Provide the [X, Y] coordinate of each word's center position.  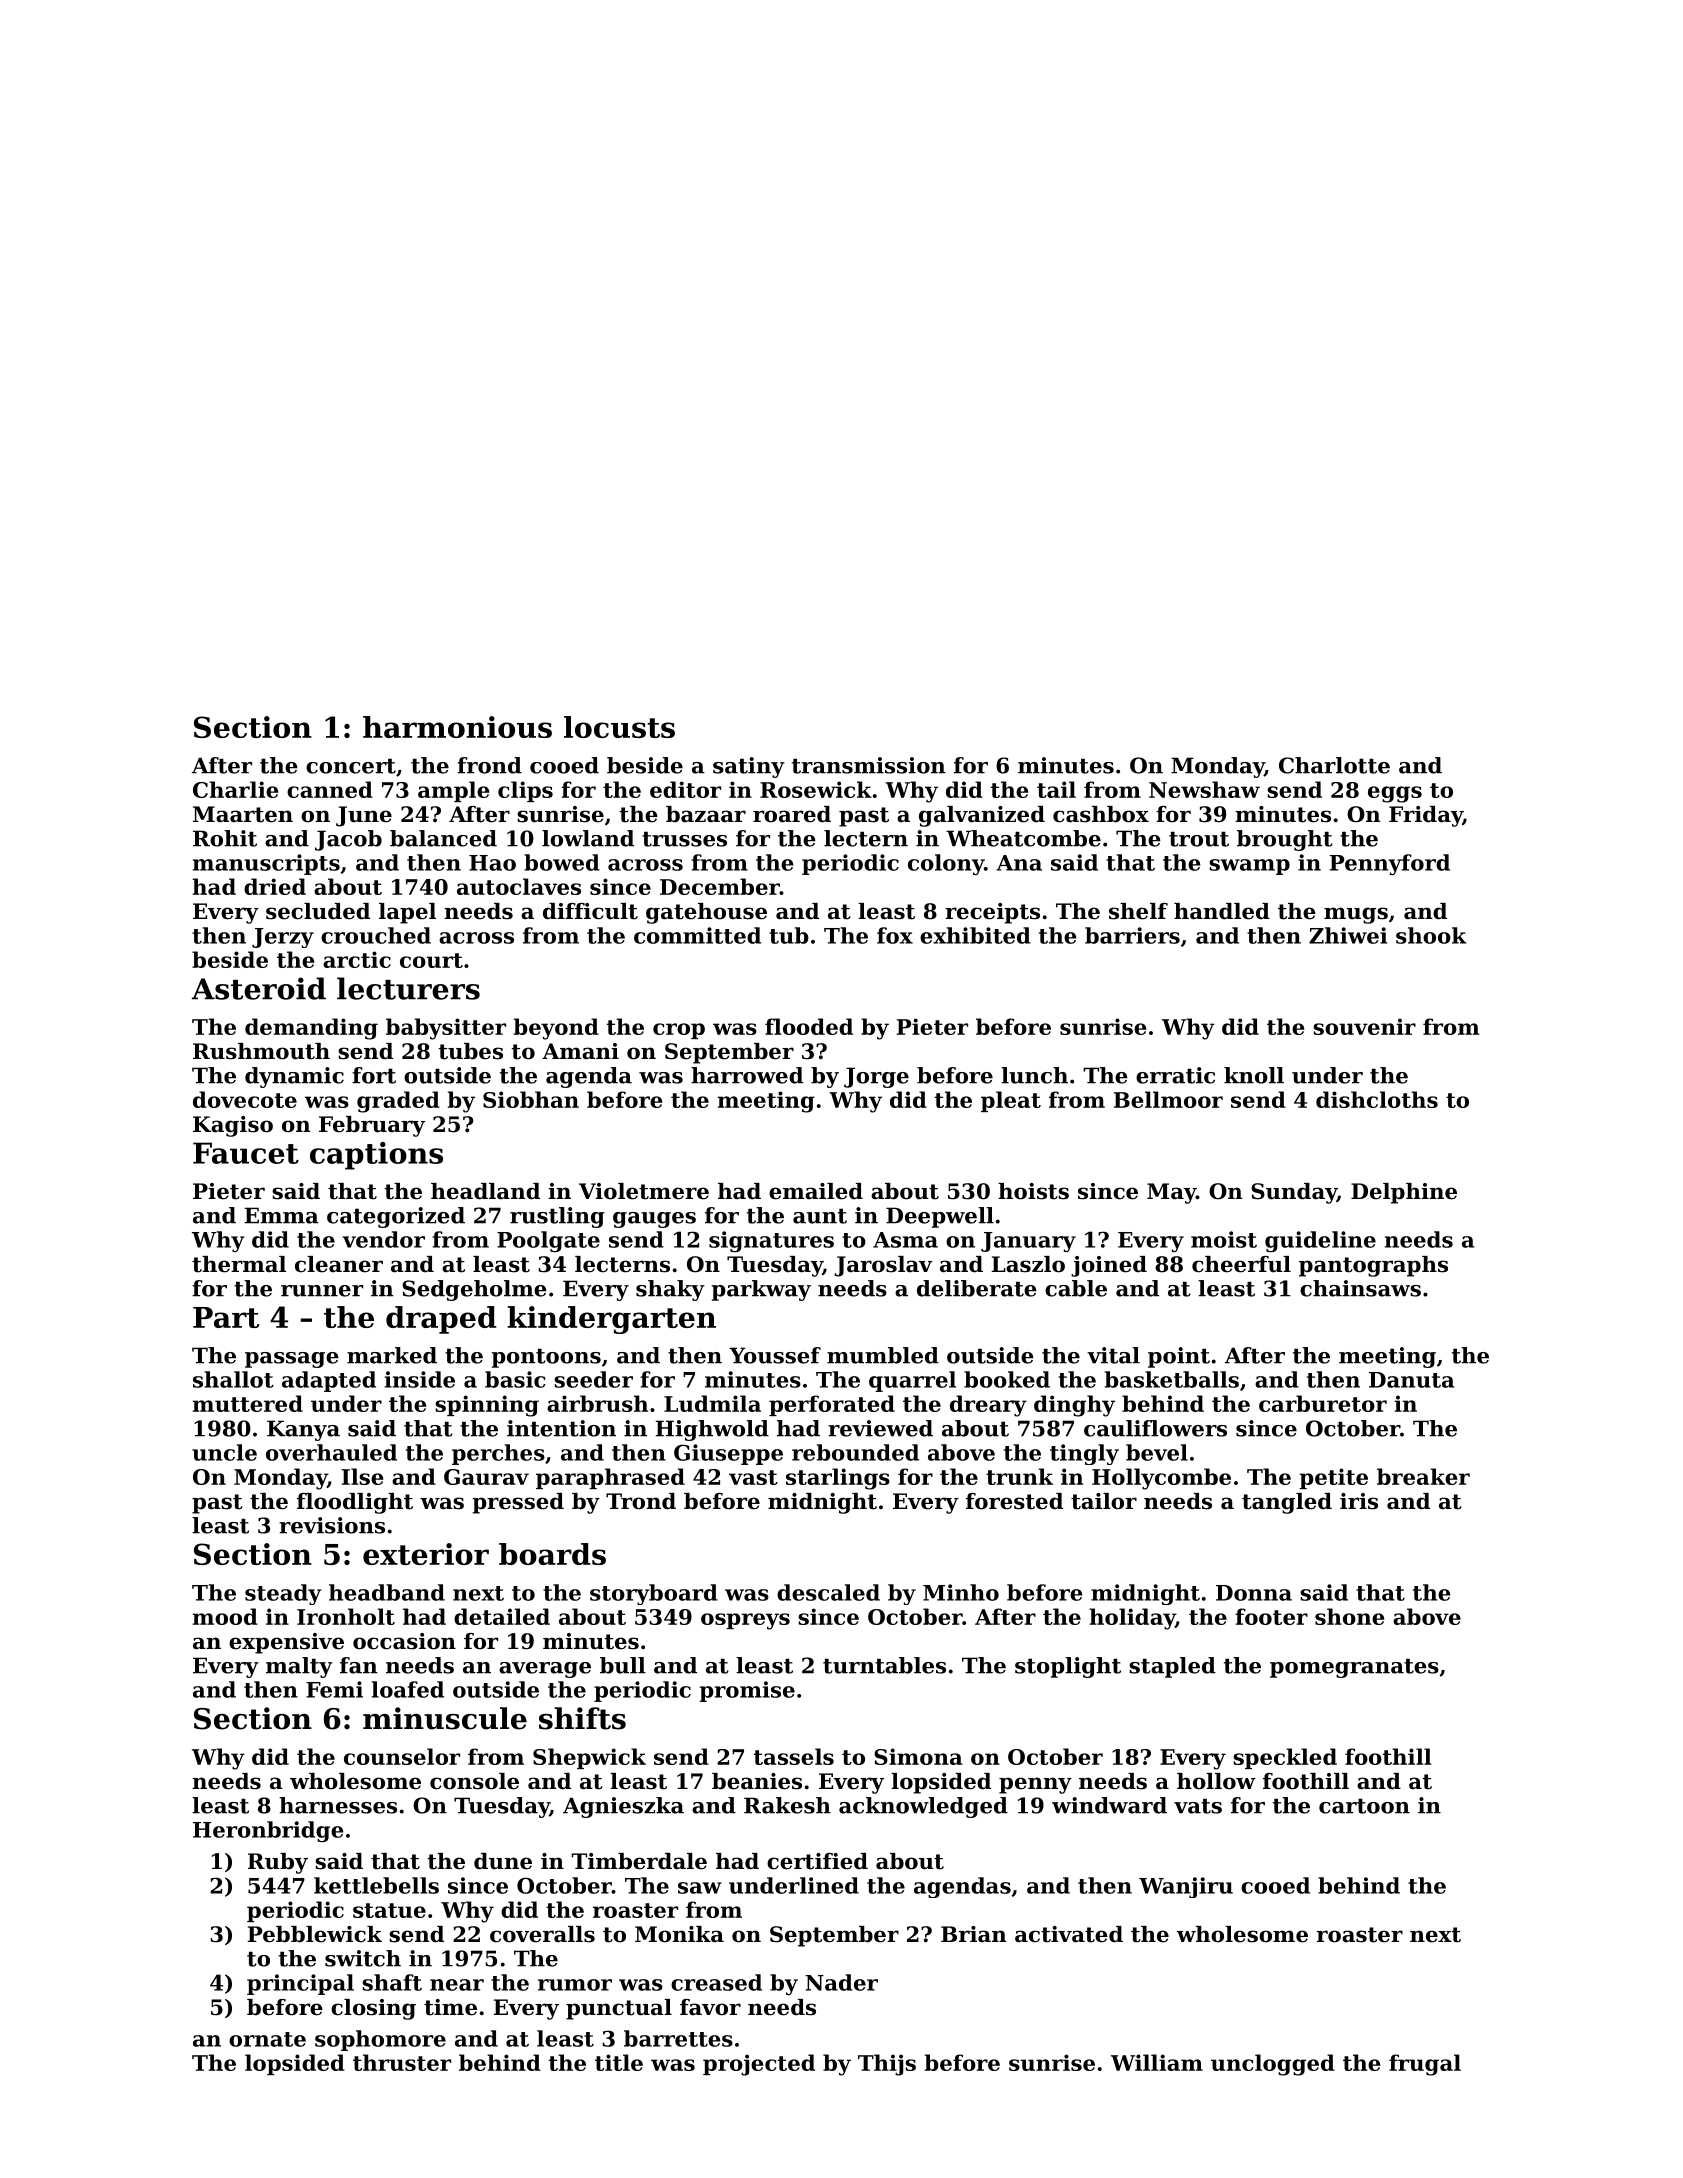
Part [226, 1317]
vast [753, 1477]
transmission [869, 765]
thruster [402, 2062]
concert [351, 766]
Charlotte [1334, 765]
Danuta [1412, 1380]
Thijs [887, 2065]
